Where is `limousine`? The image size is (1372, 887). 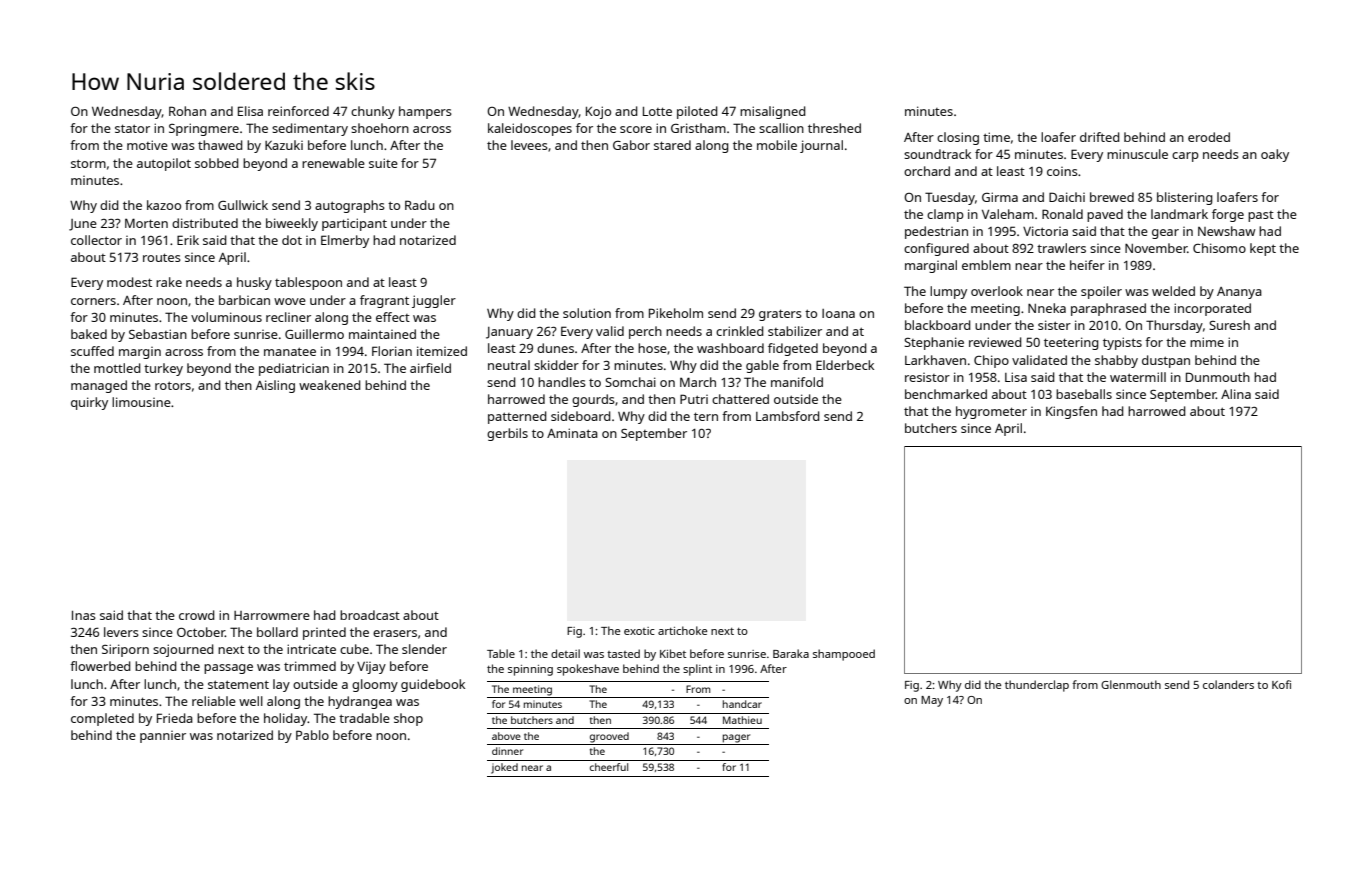
limousine is located at coordinates (141, 402).
